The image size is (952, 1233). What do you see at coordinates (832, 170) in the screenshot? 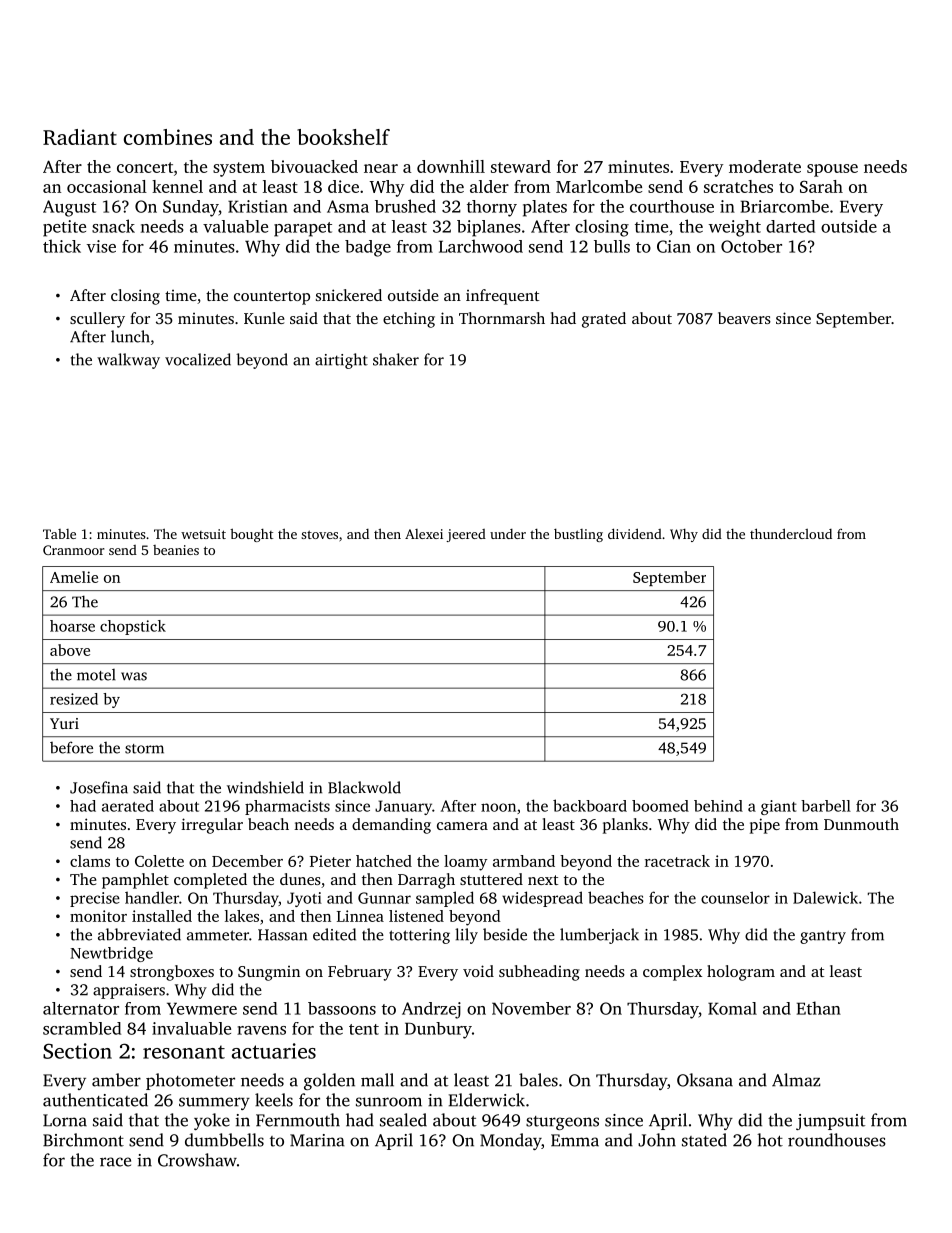
I see `spouse` at bounding box center [832, 170].
